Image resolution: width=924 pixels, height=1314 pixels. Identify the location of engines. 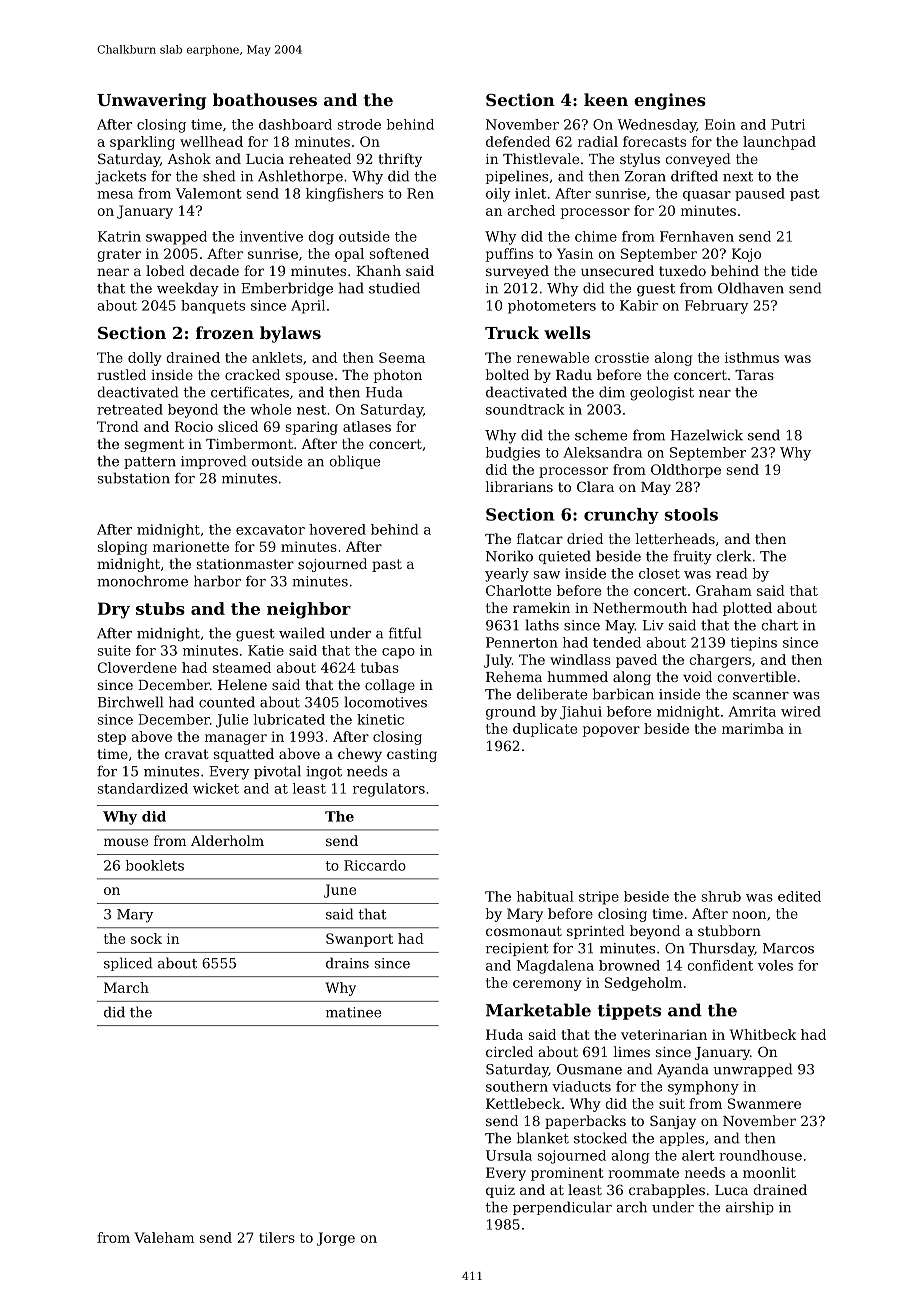
(670, 101).
